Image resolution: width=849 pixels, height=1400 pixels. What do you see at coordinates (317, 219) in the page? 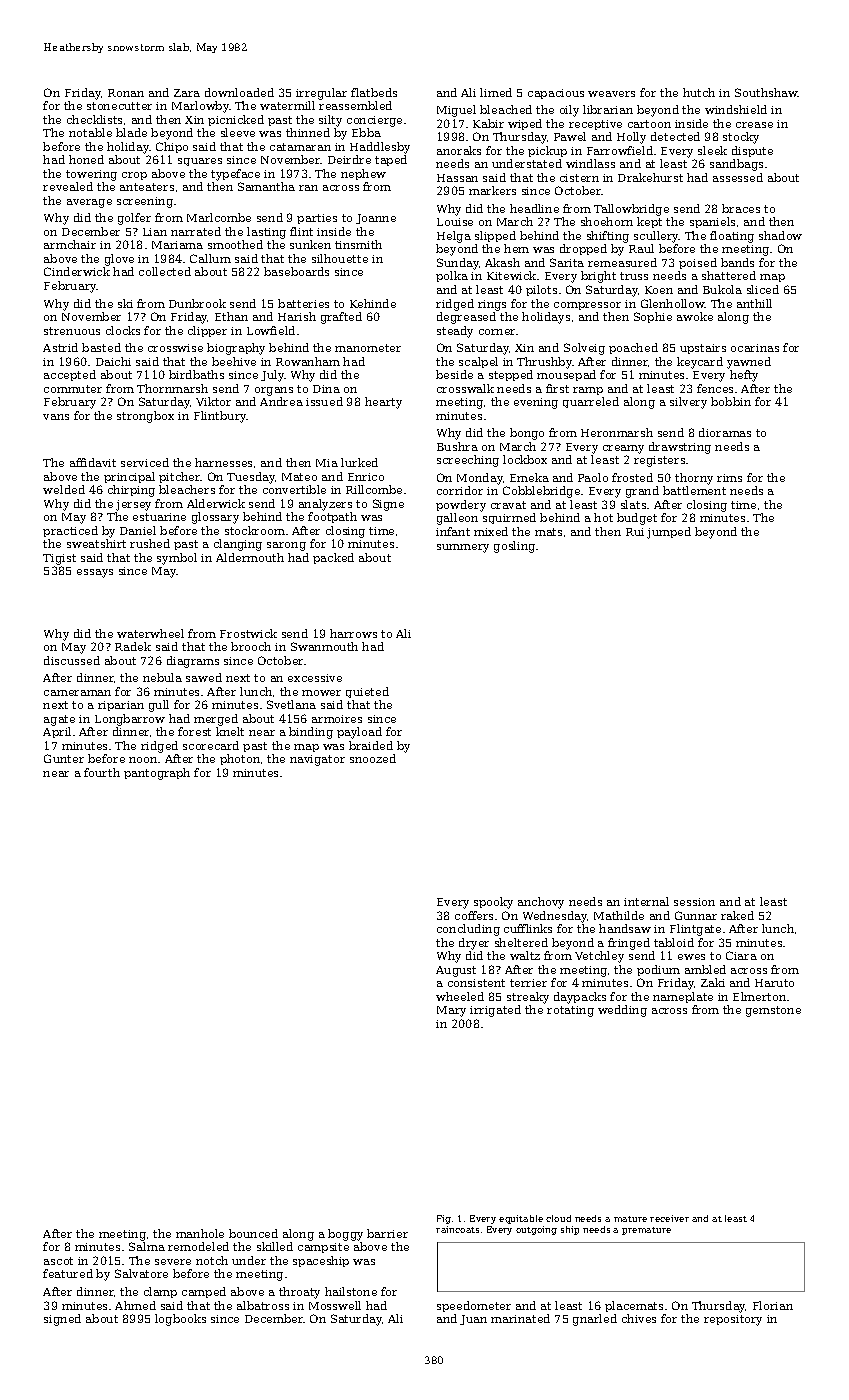
I see `parties` at bounding box center [317, 219].
